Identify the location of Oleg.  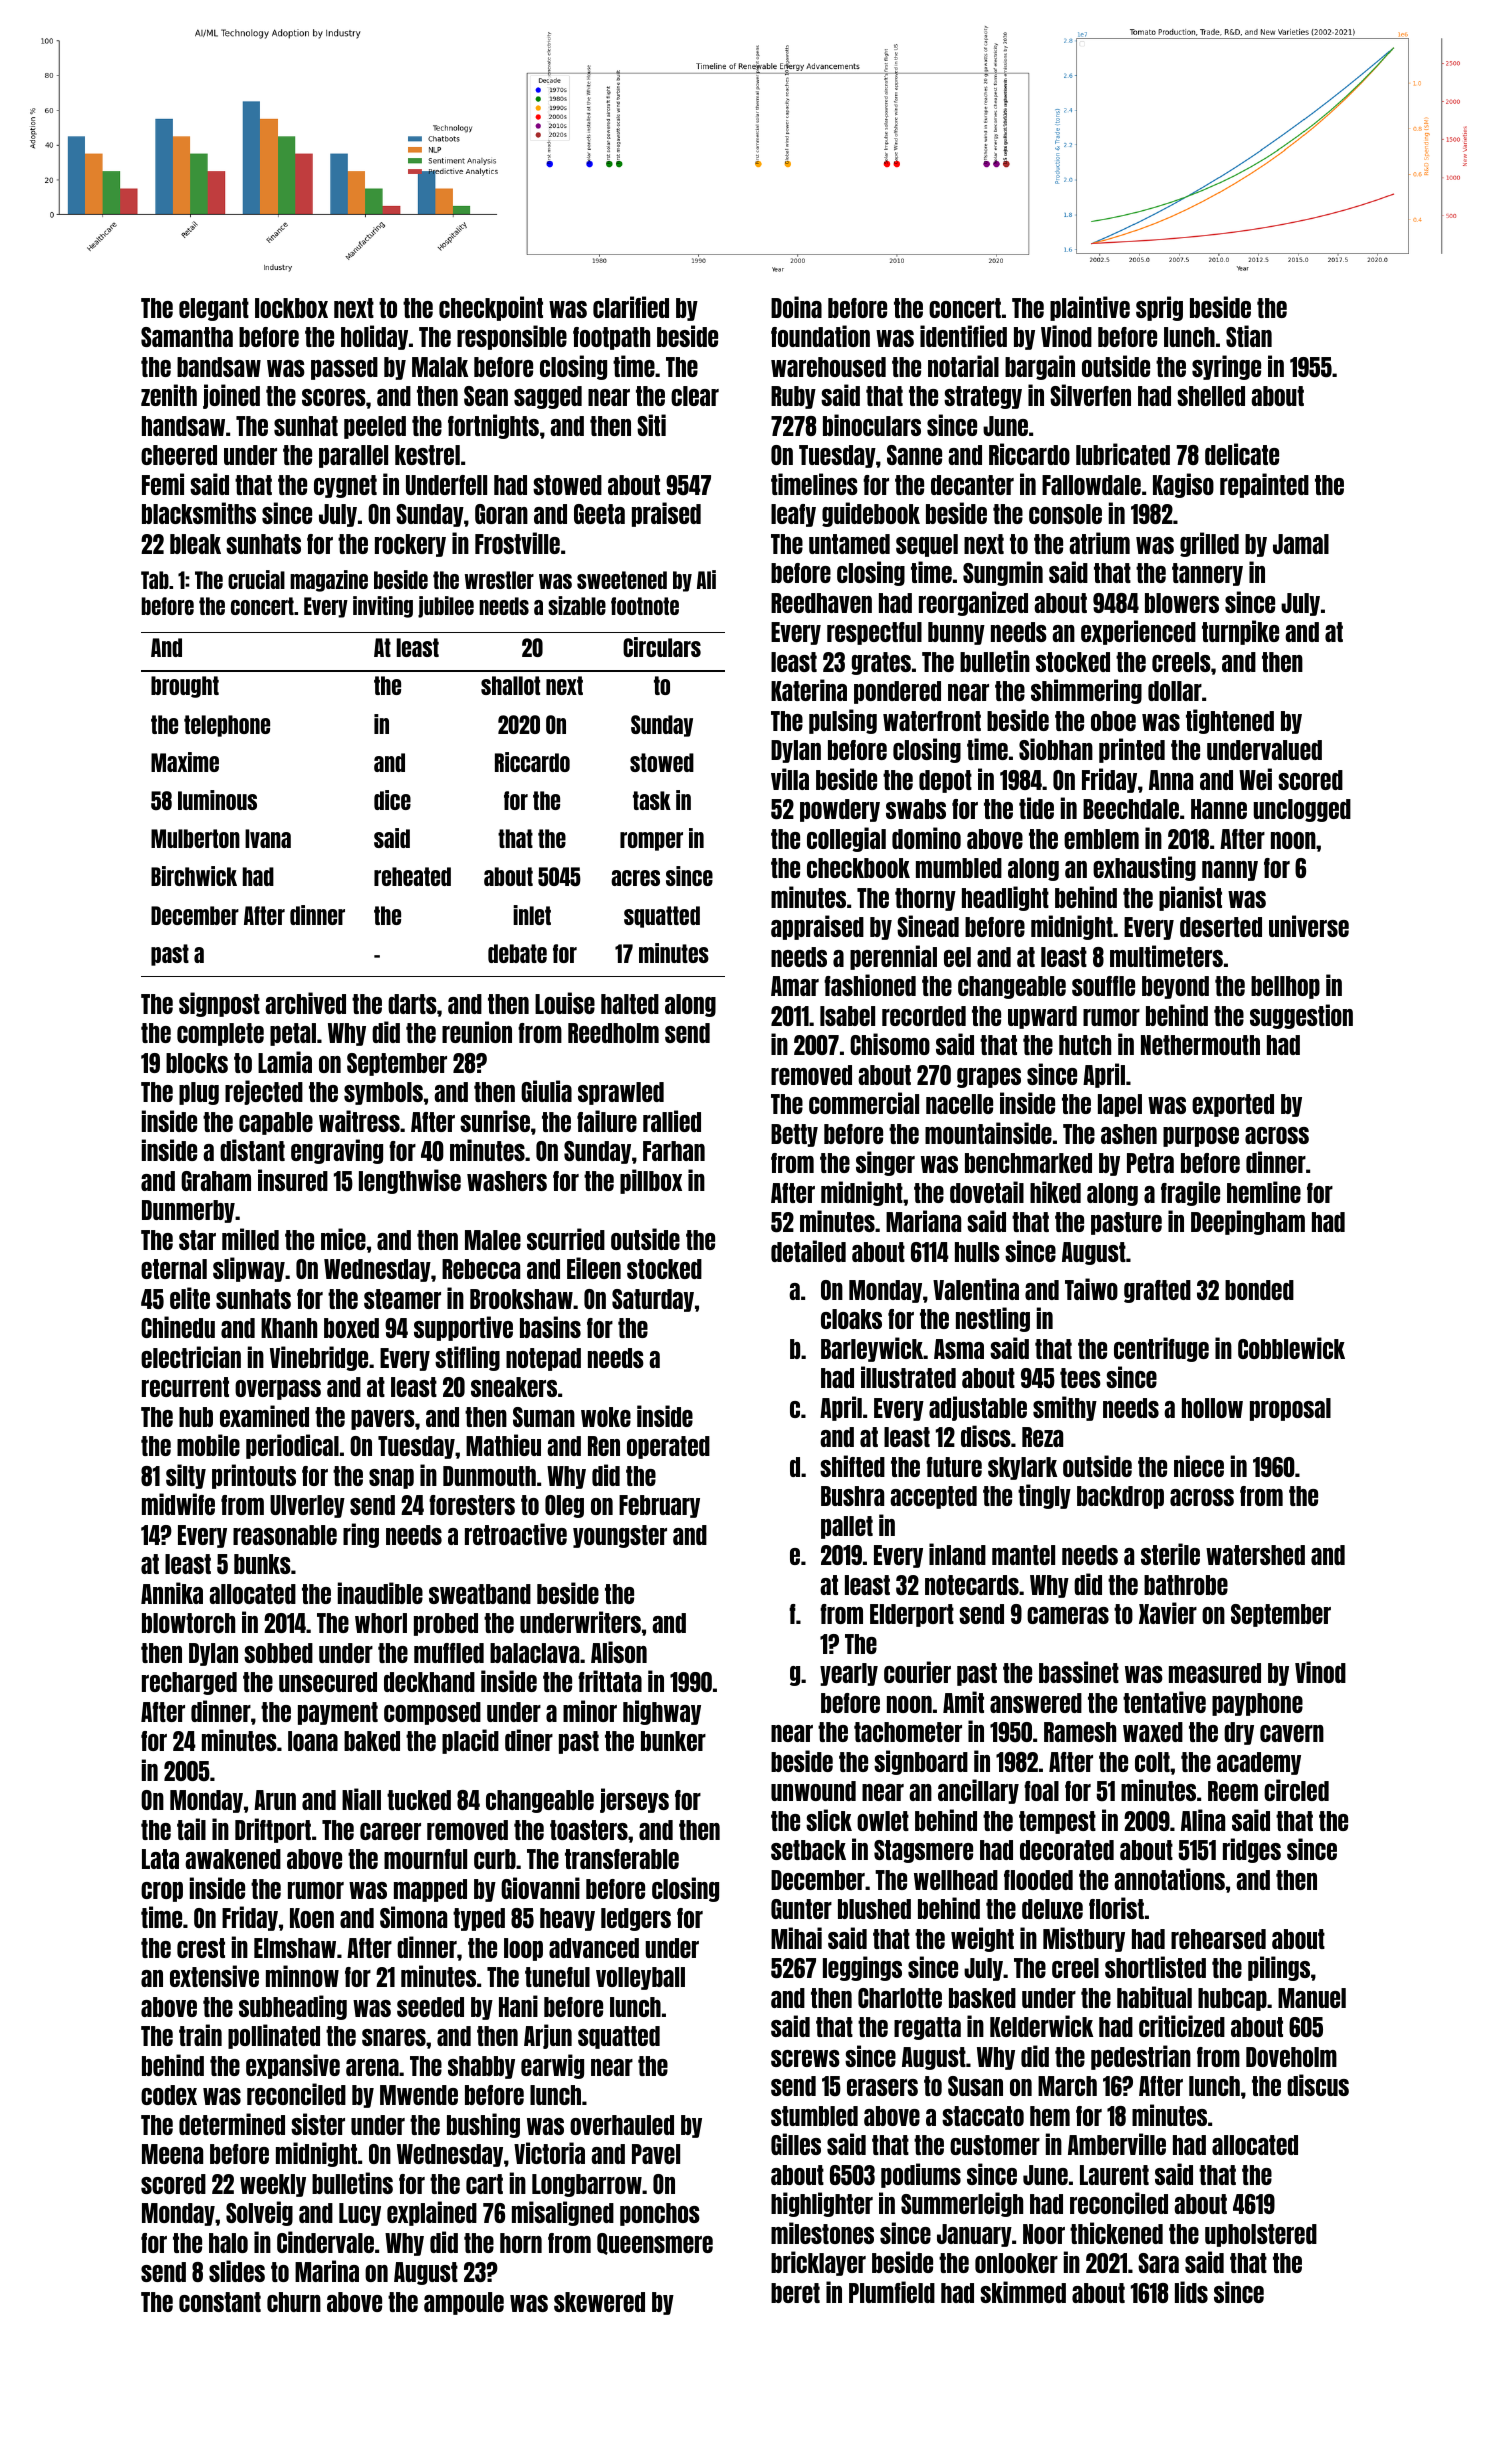
(564, 1506).
